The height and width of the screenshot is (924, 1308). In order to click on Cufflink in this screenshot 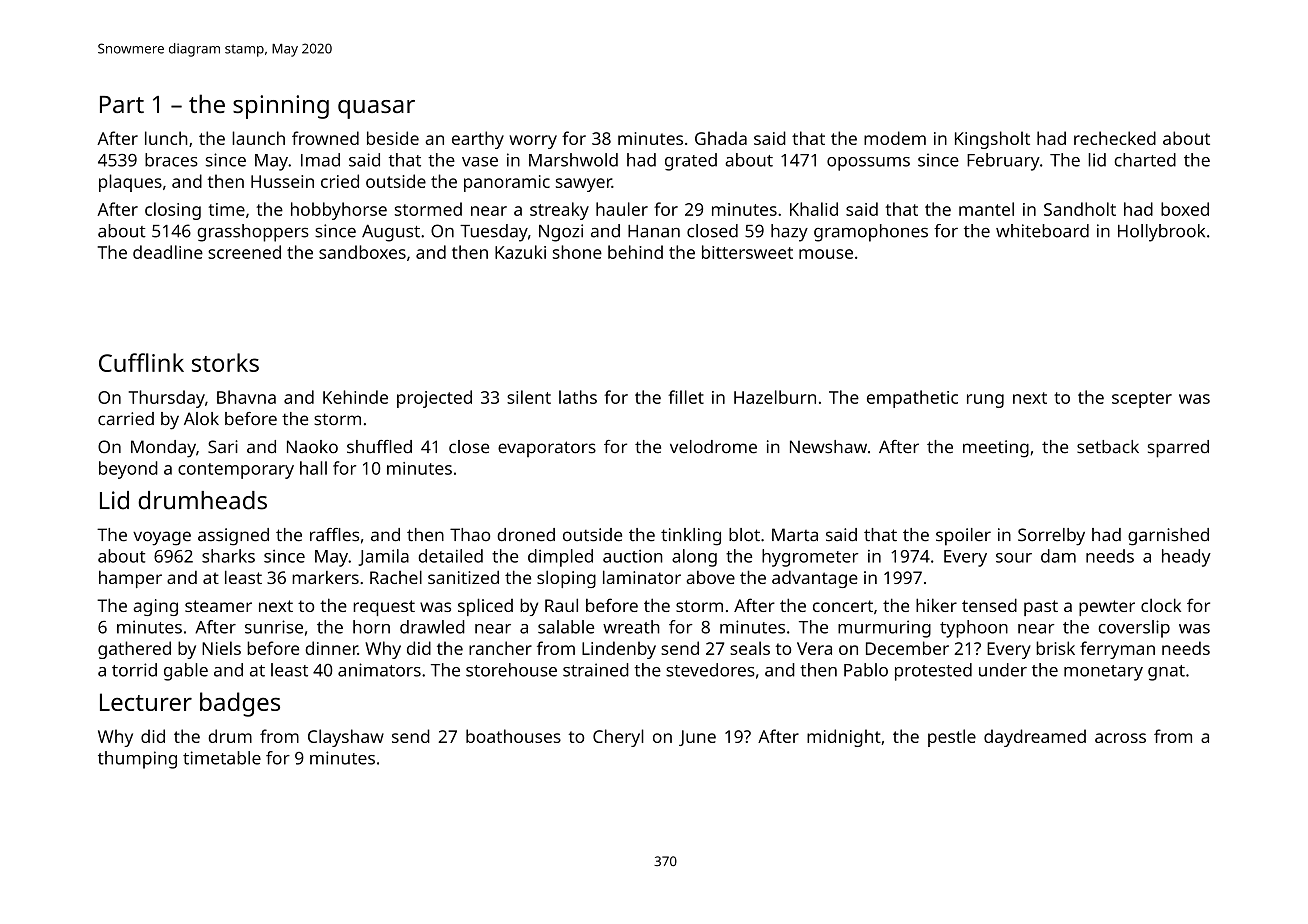, I will do `click(141, 362)`.
